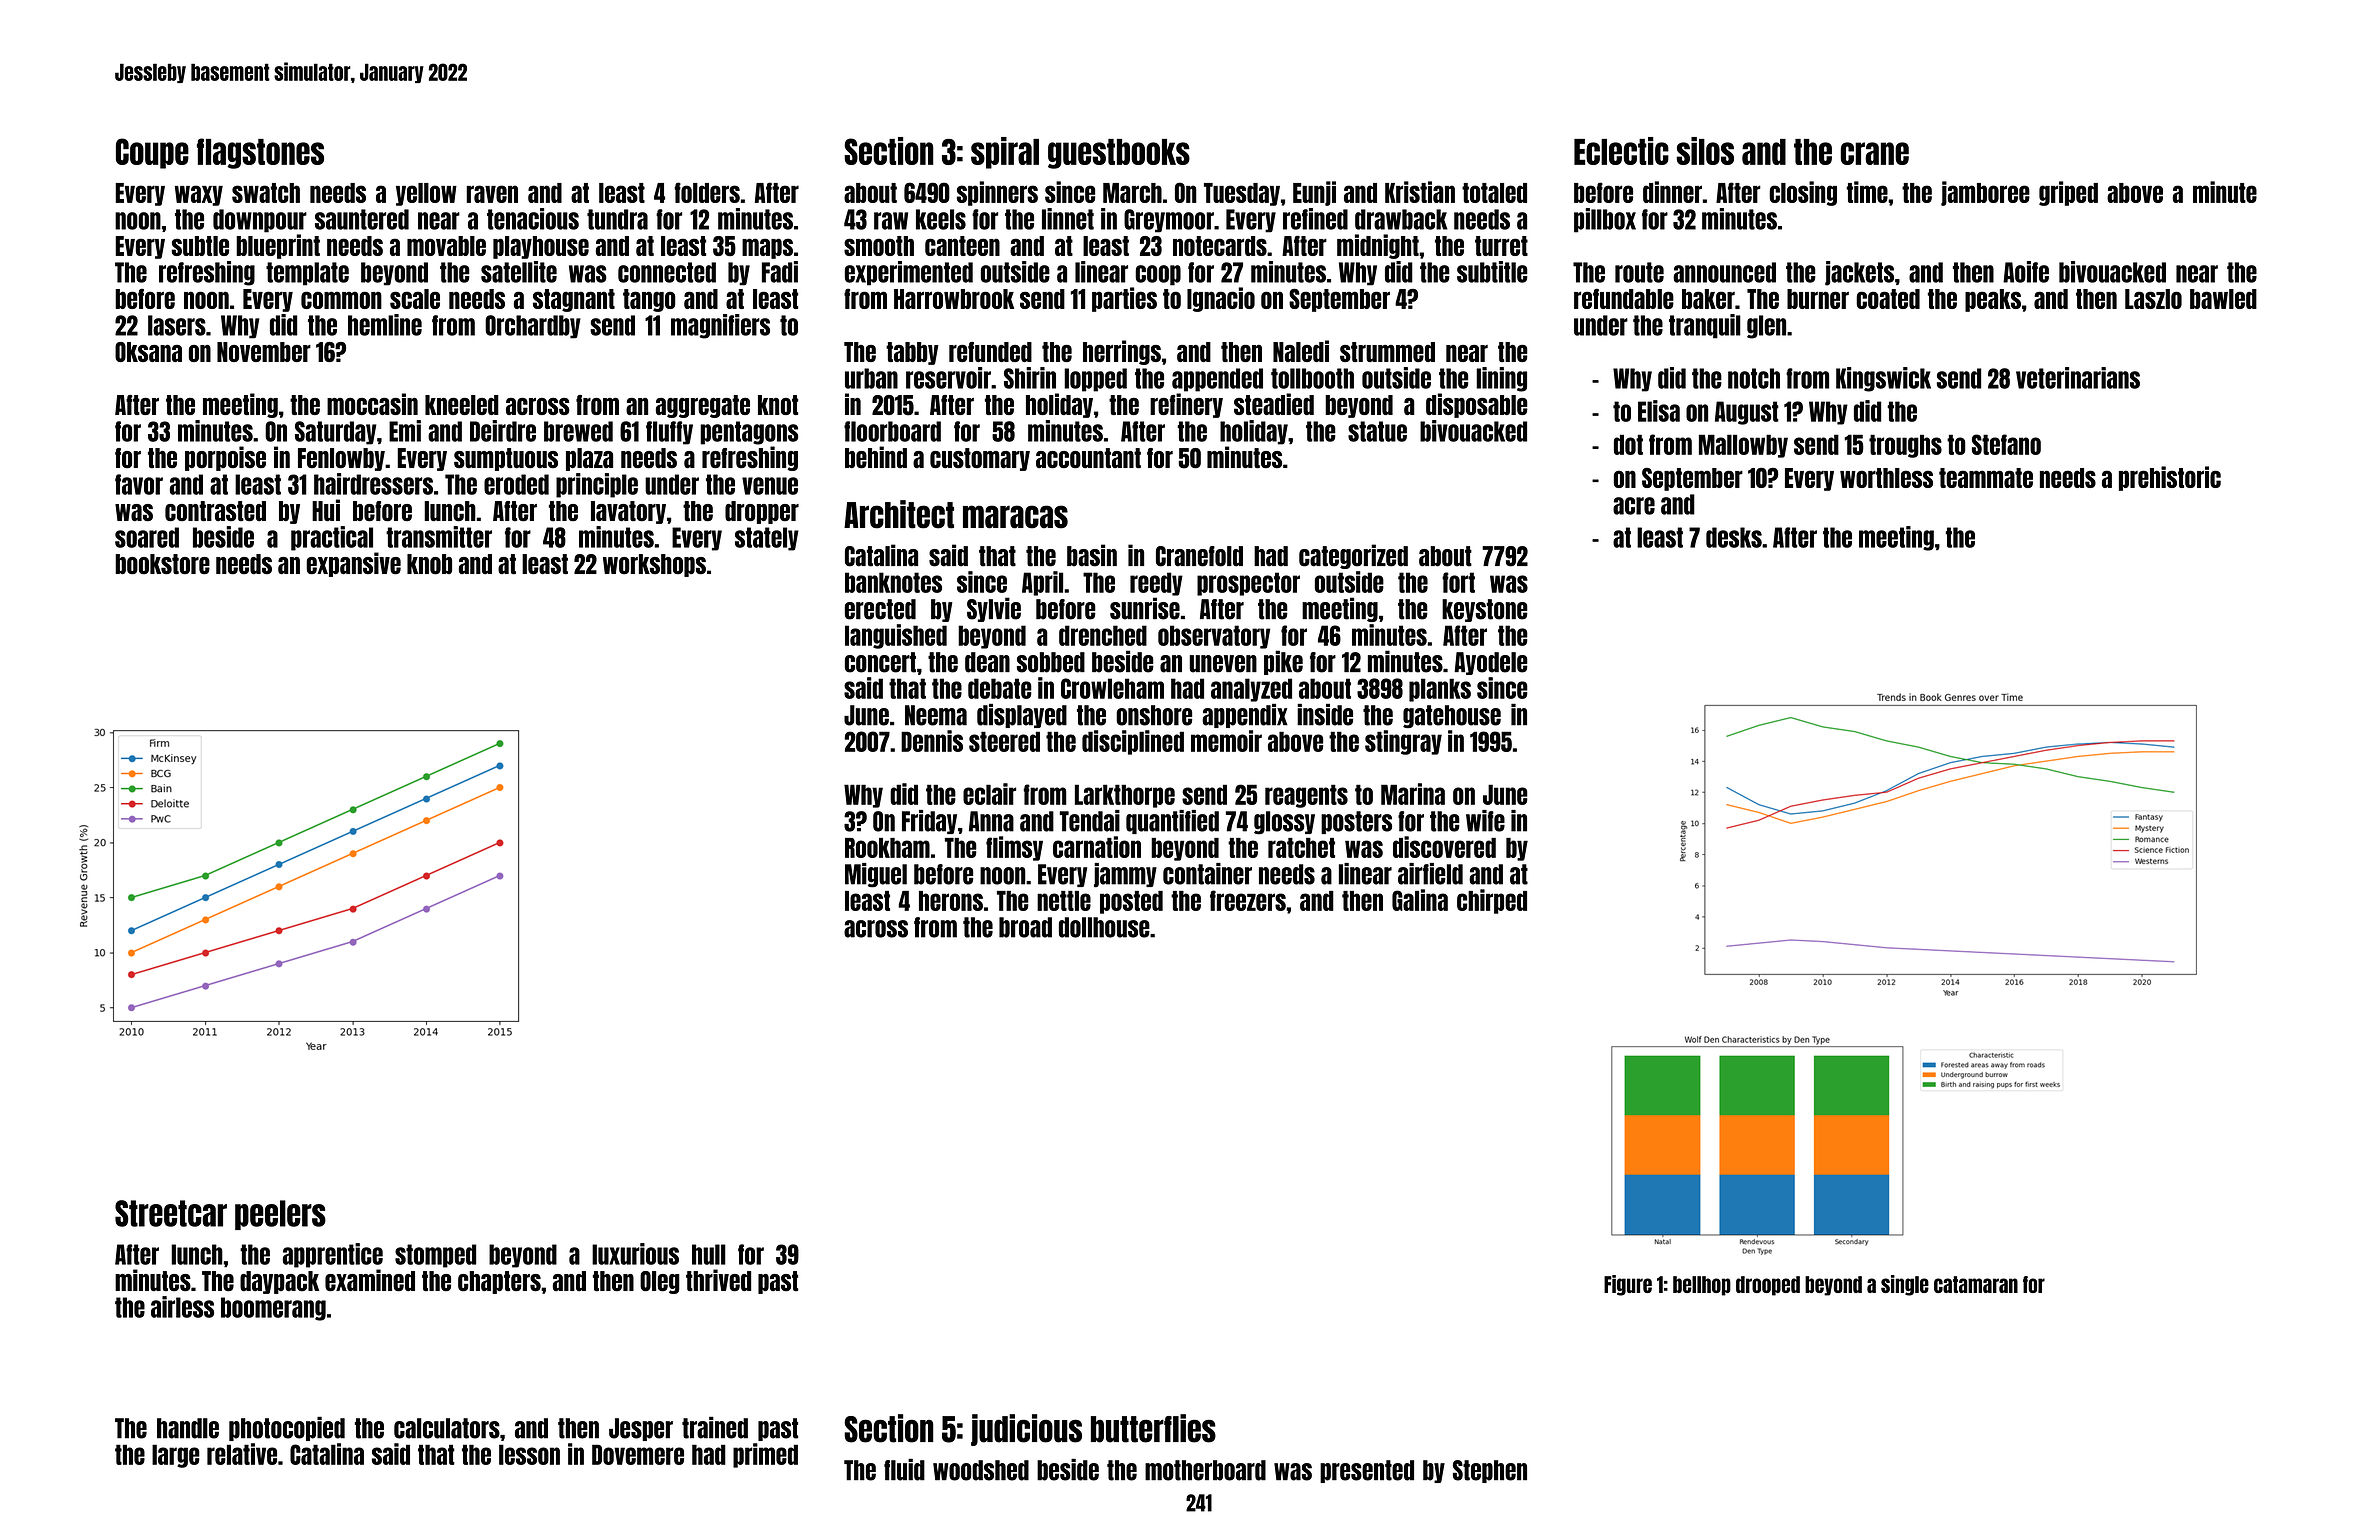  Describe the element at coordinates (994, 609) in the document. I see `Sylvie` at that location.
